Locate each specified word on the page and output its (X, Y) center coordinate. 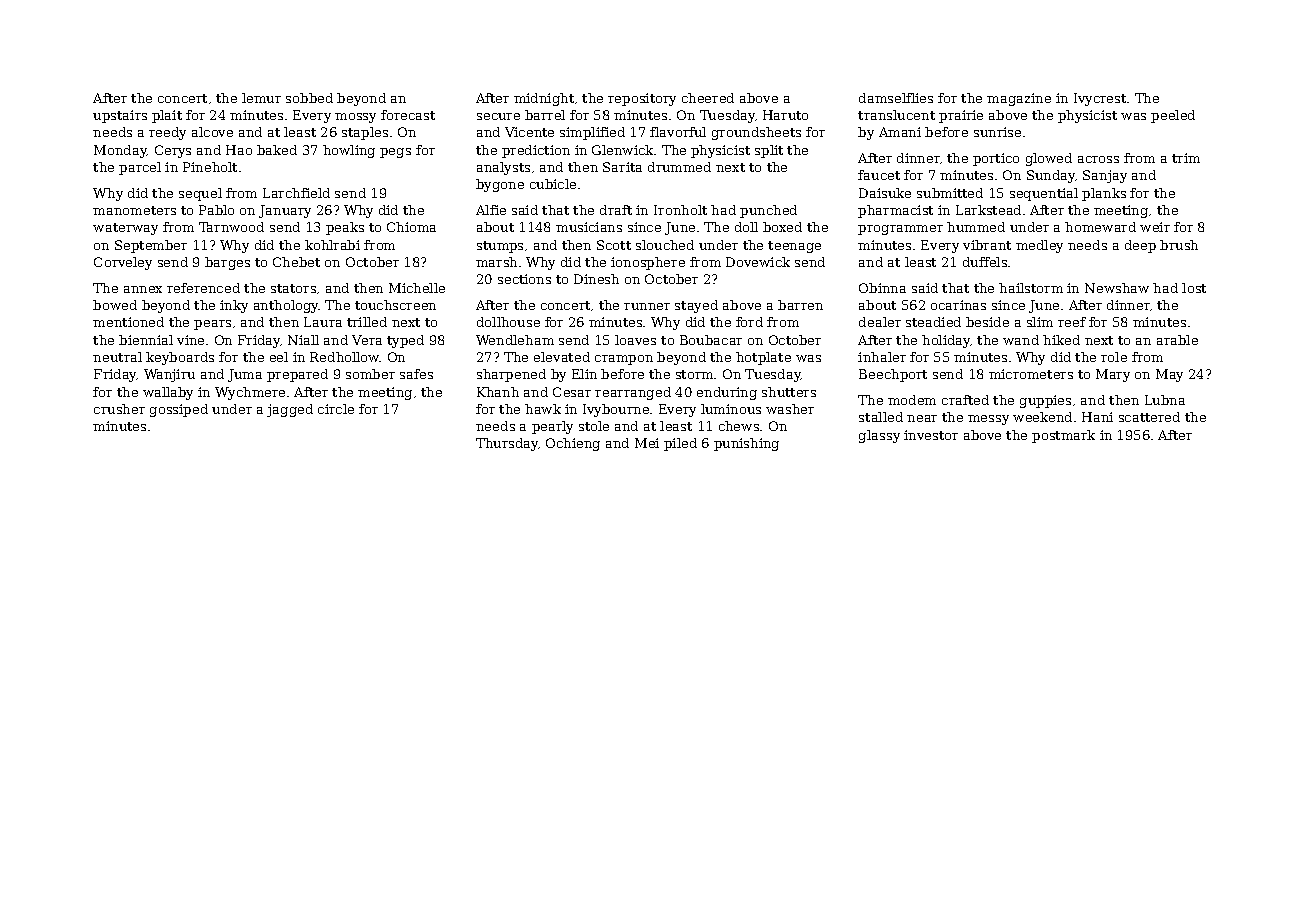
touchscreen (395, 305)
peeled (1173, 116)
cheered (708, 98)
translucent (896, 115)
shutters (789, 392)
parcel (140, 168)
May (1169, 375)
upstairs (120, 116)
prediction (536, 151)
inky (234, 306)
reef (1072, 322)
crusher (119, 409)
